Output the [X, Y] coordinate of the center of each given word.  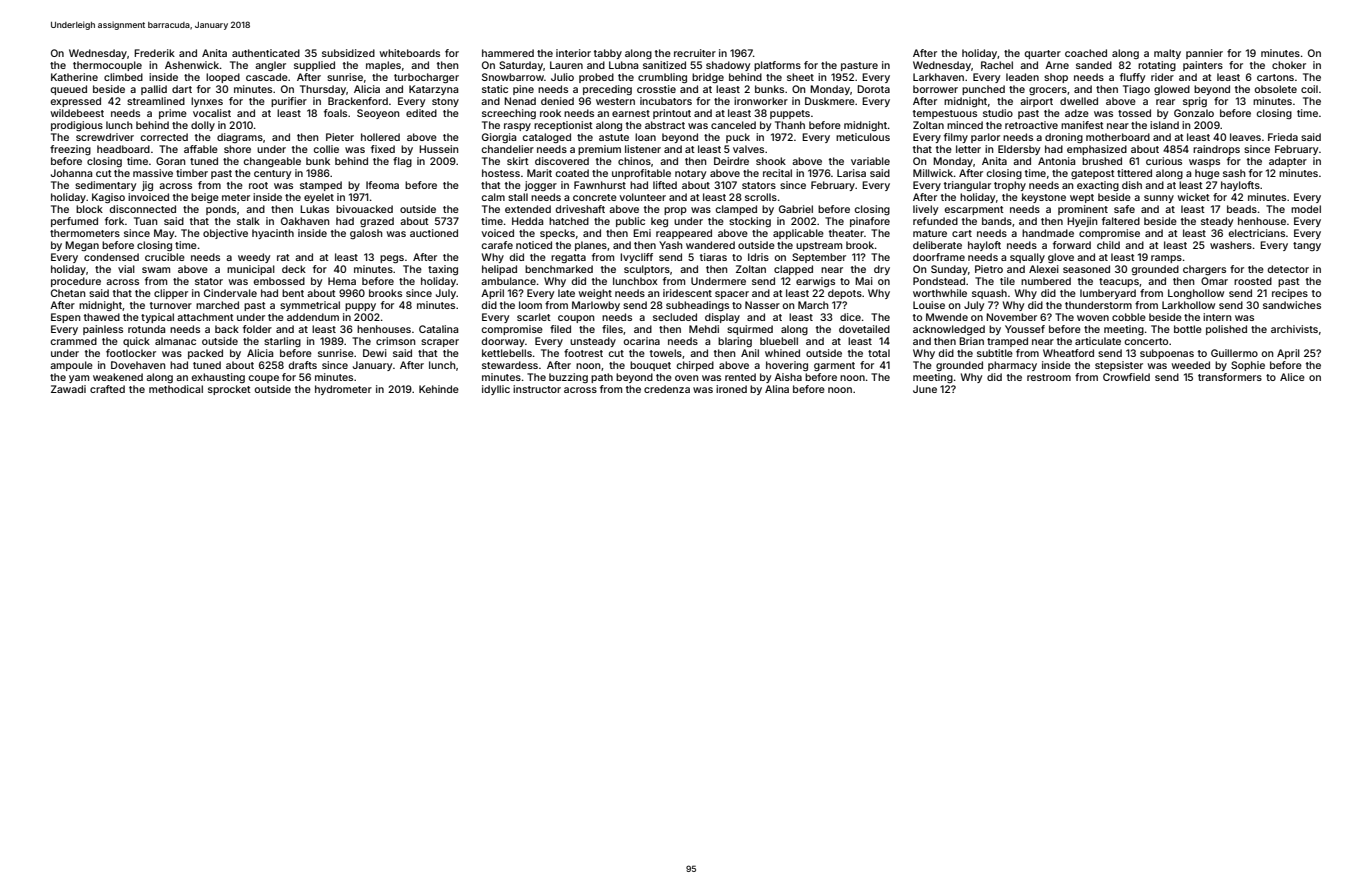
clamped [736, 210]
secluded [675, 317]
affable [201, 149]
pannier [1204, 54]
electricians [1256, 233]
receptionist [563, 126]
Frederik [154, 53]
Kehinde [439, 389]
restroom [1049, 377]
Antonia [1056, 161]
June [925, 389]
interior [573, 53]
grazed [377, 222]
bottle [1188, 329]
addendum [313, 317]
